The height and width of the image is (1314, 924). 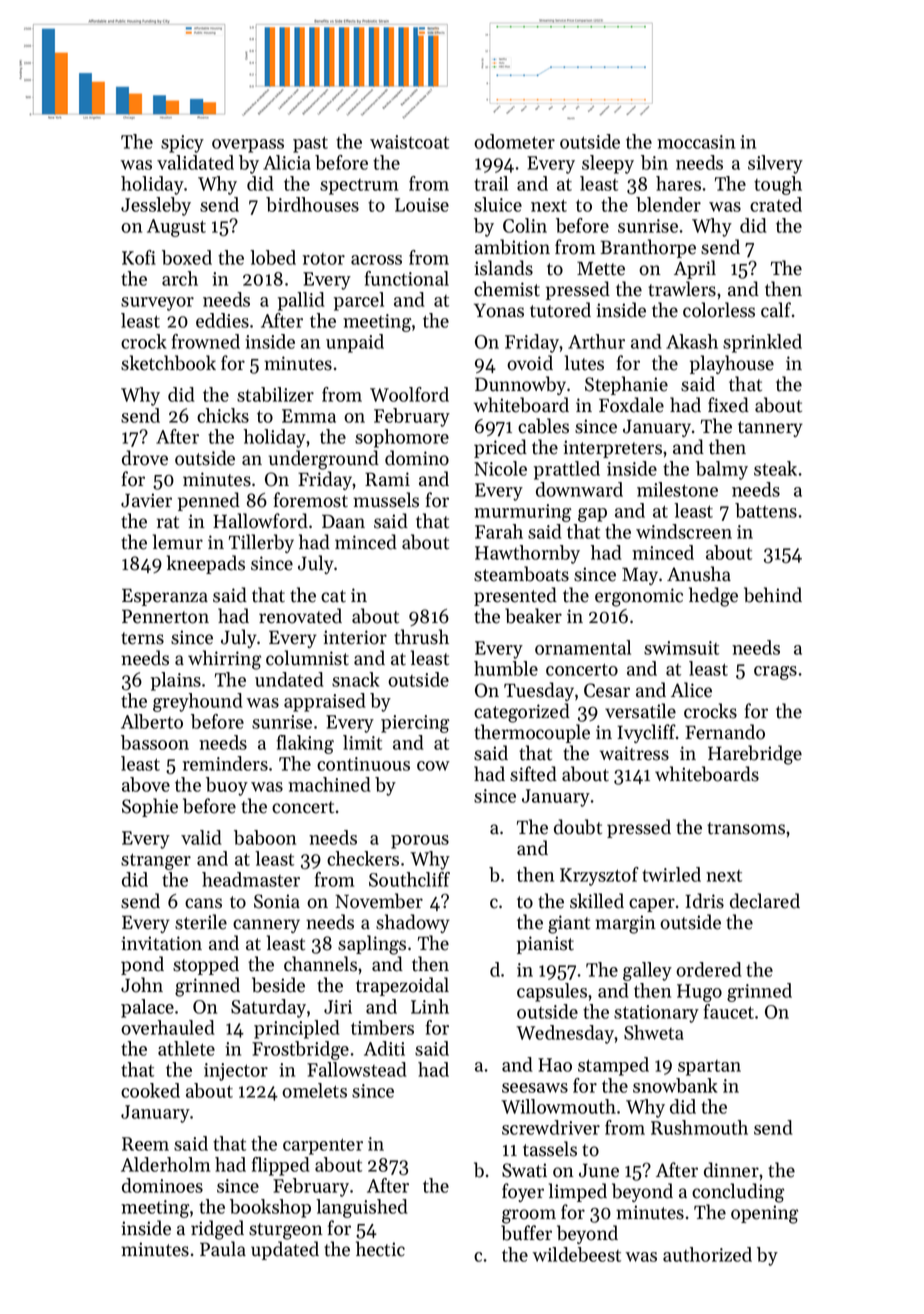 I want to click on categorized, so click(x=522, y=713).
